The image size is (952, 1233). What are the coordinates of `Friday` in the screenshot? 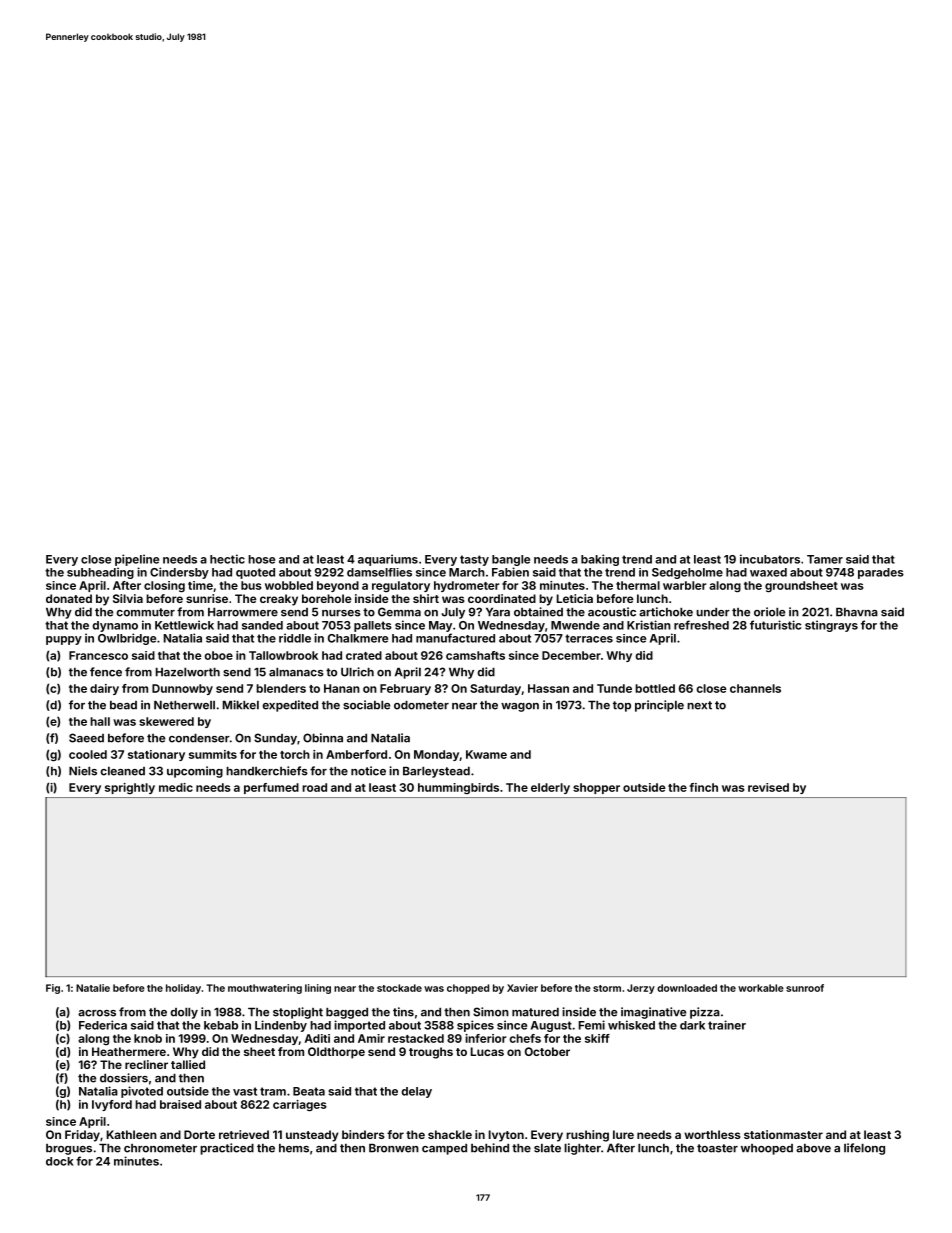 It's located at (82, 1136).
